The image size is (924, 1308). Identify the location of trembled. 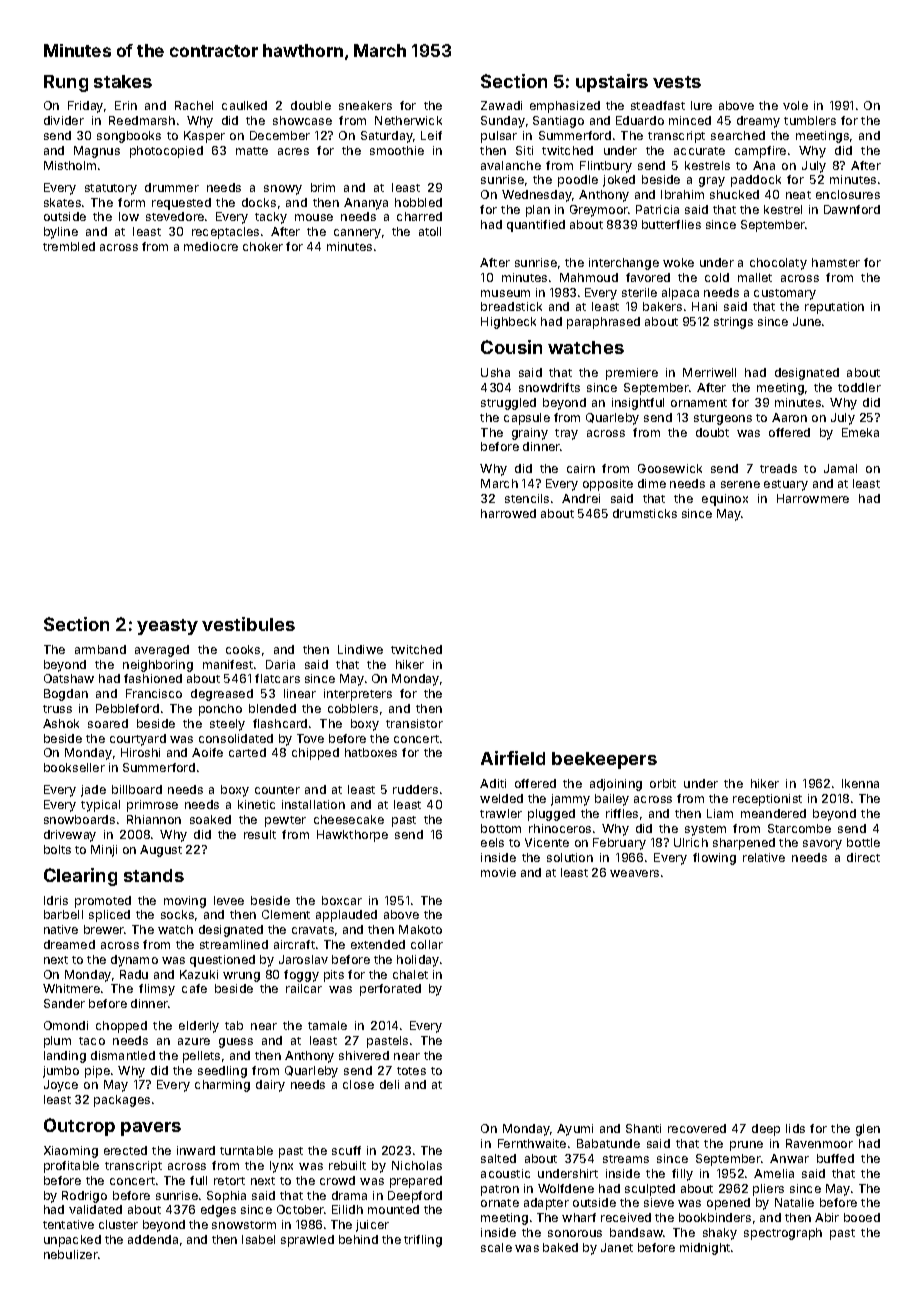
(69, 246).
